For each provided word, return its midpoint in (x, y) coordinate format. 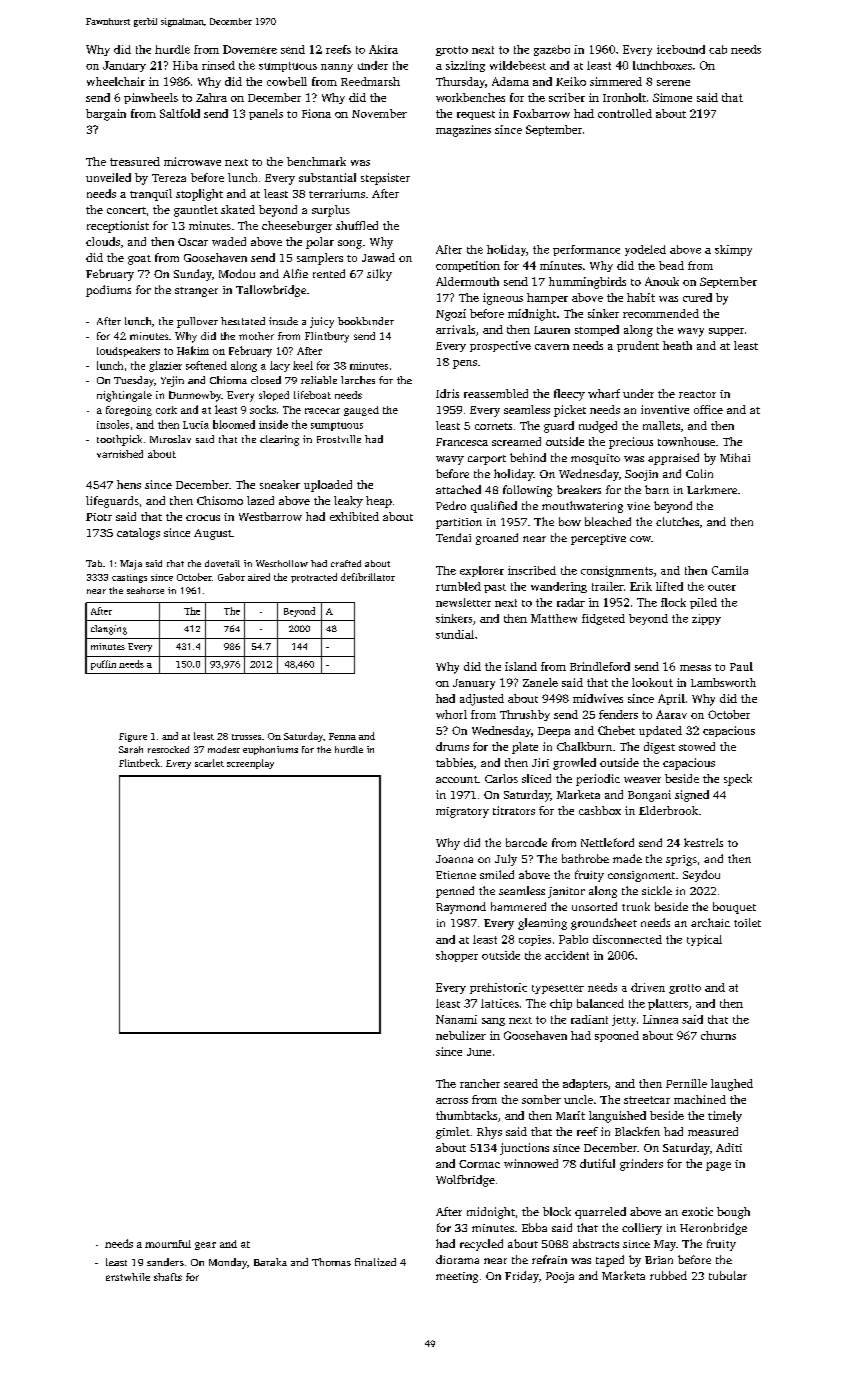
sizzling (465, 66)
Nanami (456, 1019)
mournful (168, 1244)
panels (266, 114)
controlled (625, 113)
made (627, 858)
